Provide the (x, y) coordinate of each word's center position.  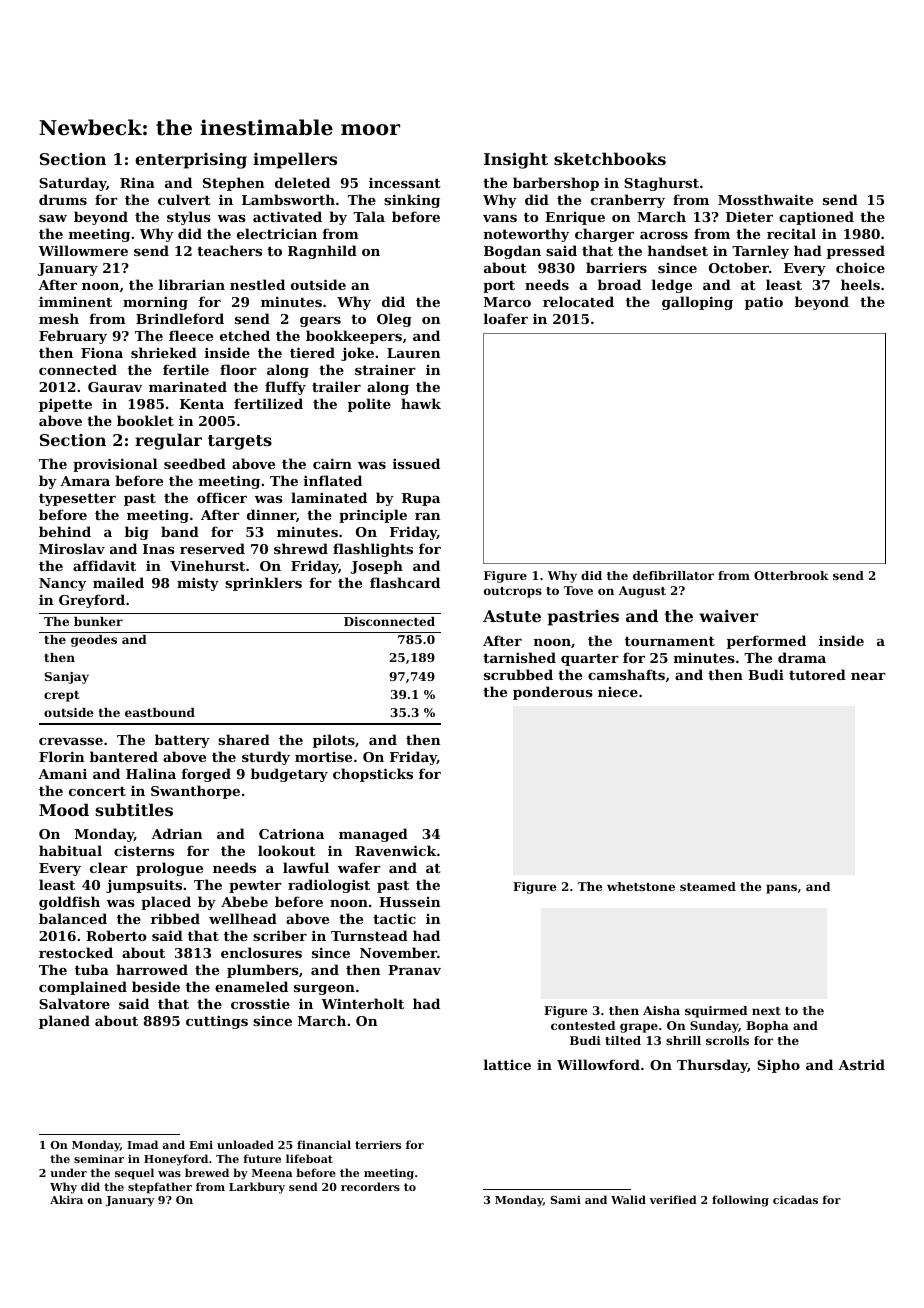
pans (781, 889)
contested (583, 1025)
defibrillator (673, 575)
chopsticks (373, 775)
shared (244, 739)
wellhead (243, 918)
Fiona (102, 353)
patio (764, 303)
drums (63, 199)
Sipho (778, 1066)
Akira (66, 1199)
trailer (336, 386)
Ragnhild (322, 252)
